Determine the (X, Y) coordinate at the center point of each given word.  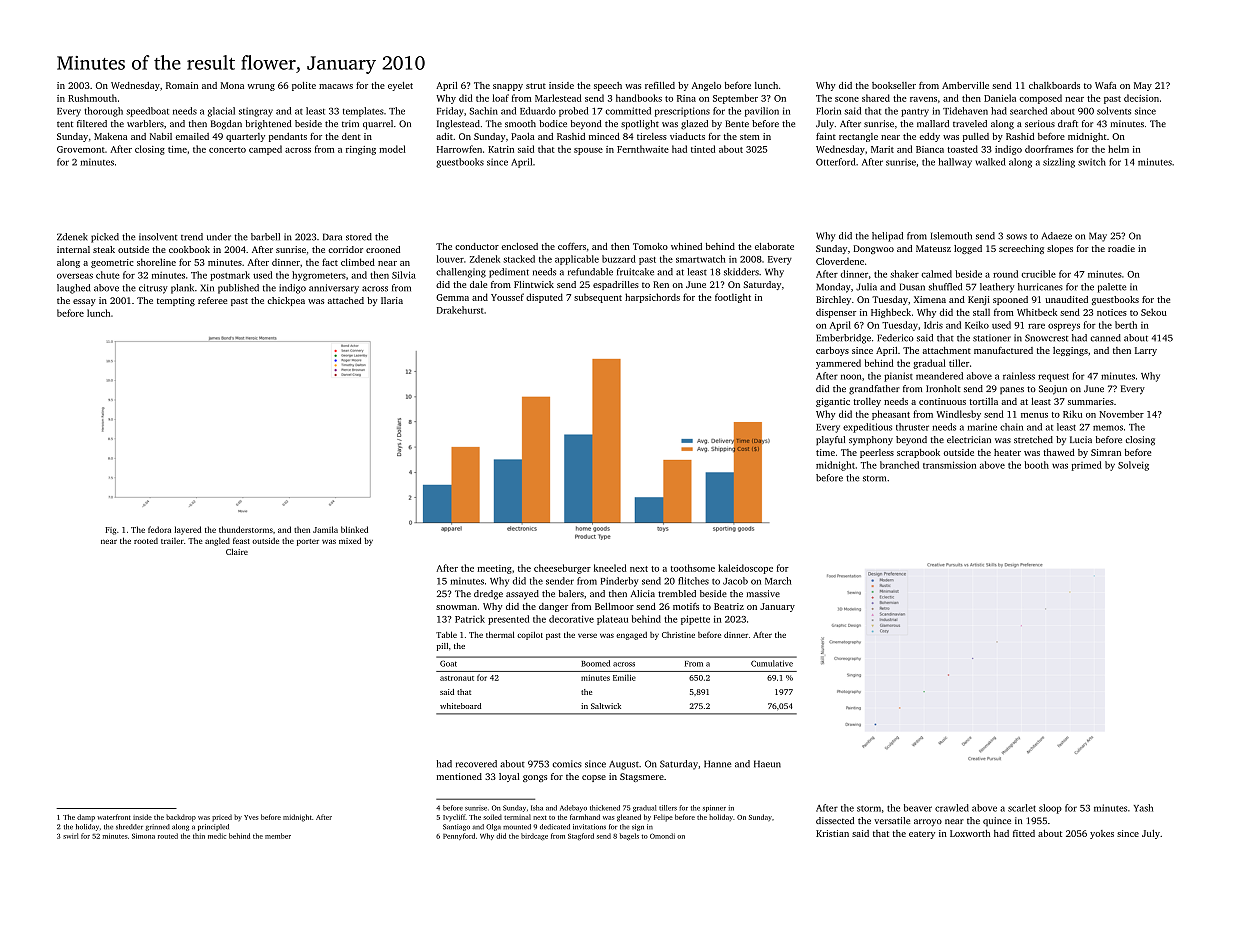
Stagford (581, 836)
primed (1087, 466)
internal (73, 249)
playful (830, 440)
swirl (71, 836)
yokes (1102, 834)
